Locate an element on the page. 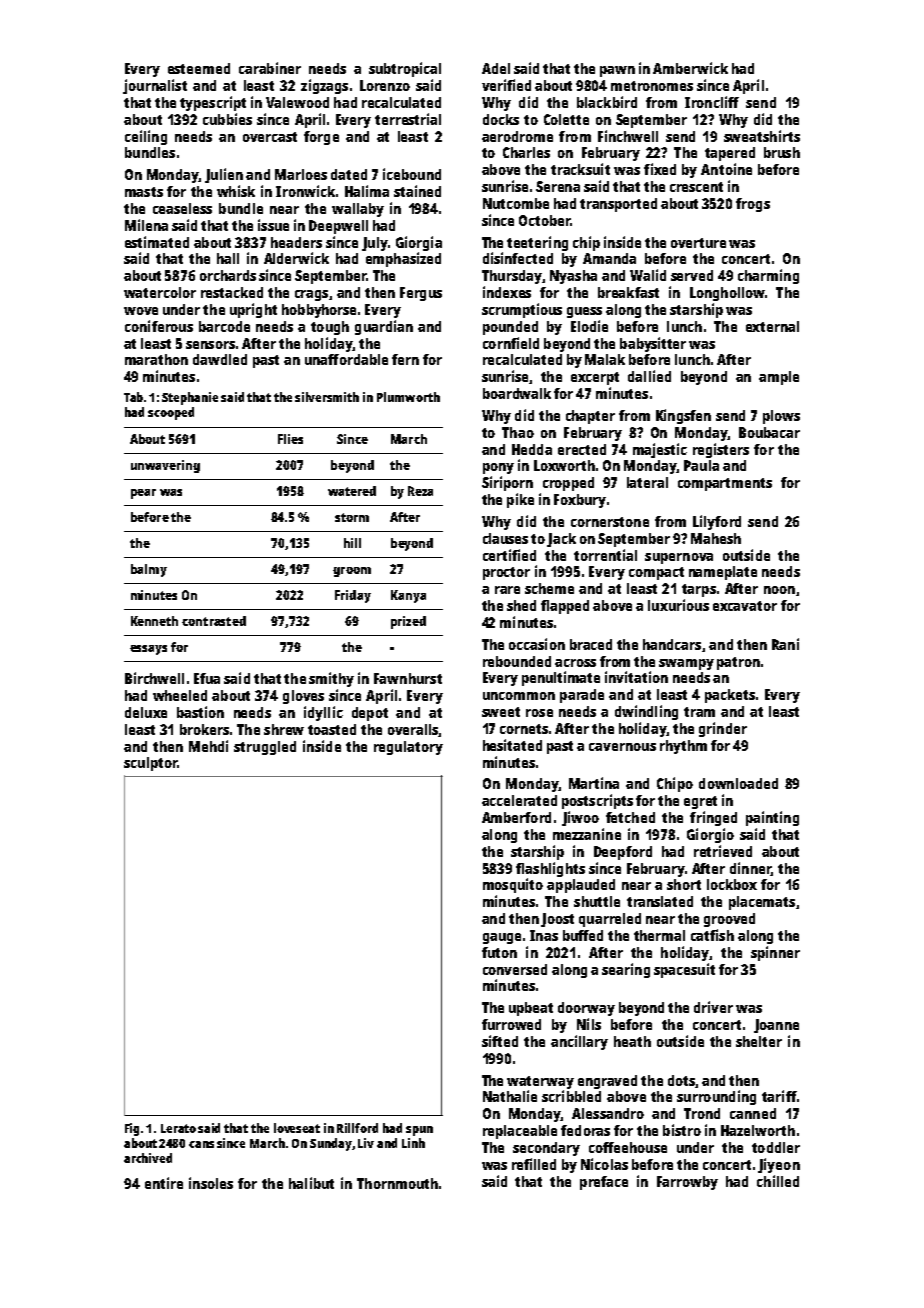 The image size is (924, 1308). tariff is located at coordinates (779, 1096).
